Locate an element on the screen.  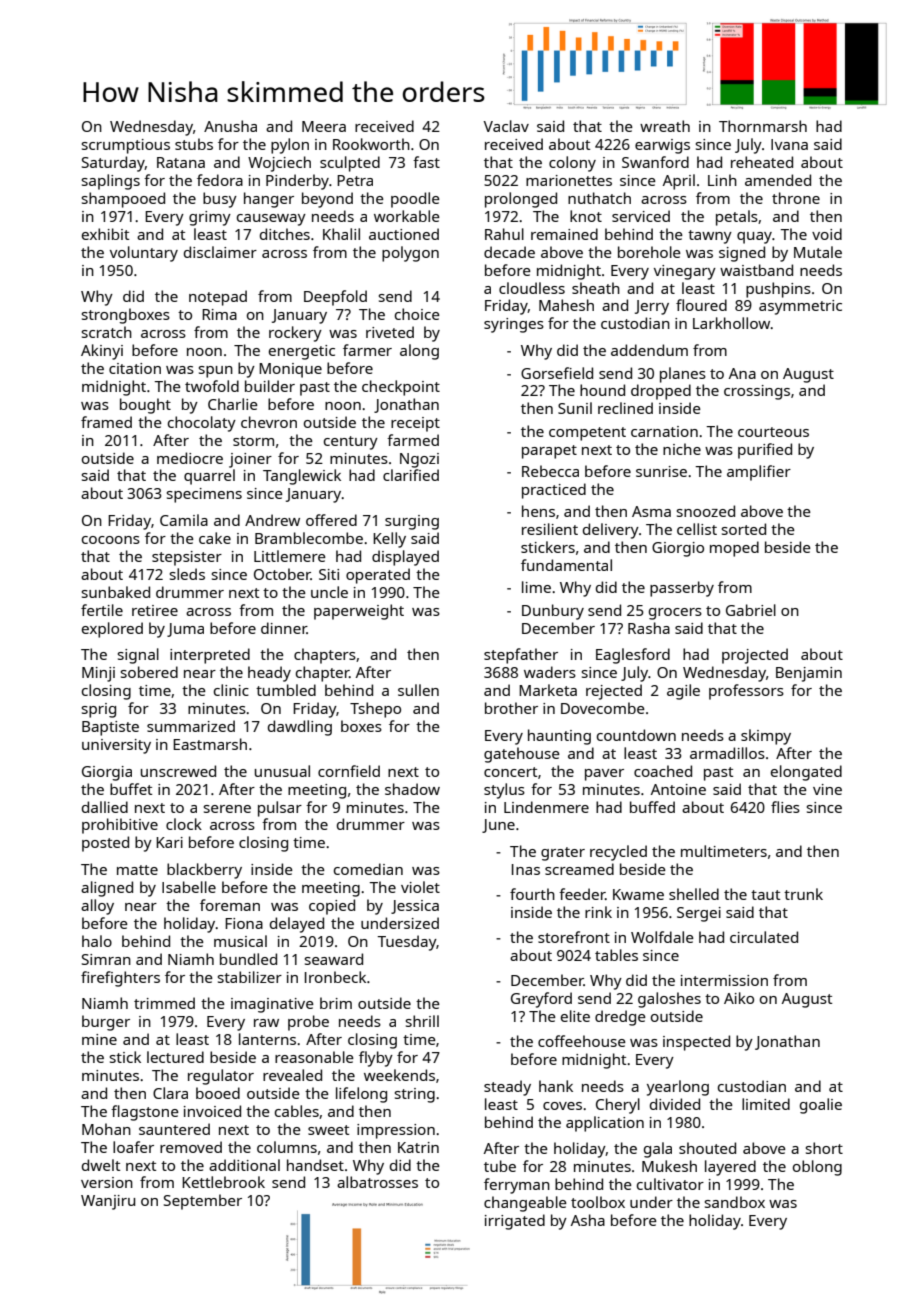
Vaclav is located at coordinates (506, 126).
